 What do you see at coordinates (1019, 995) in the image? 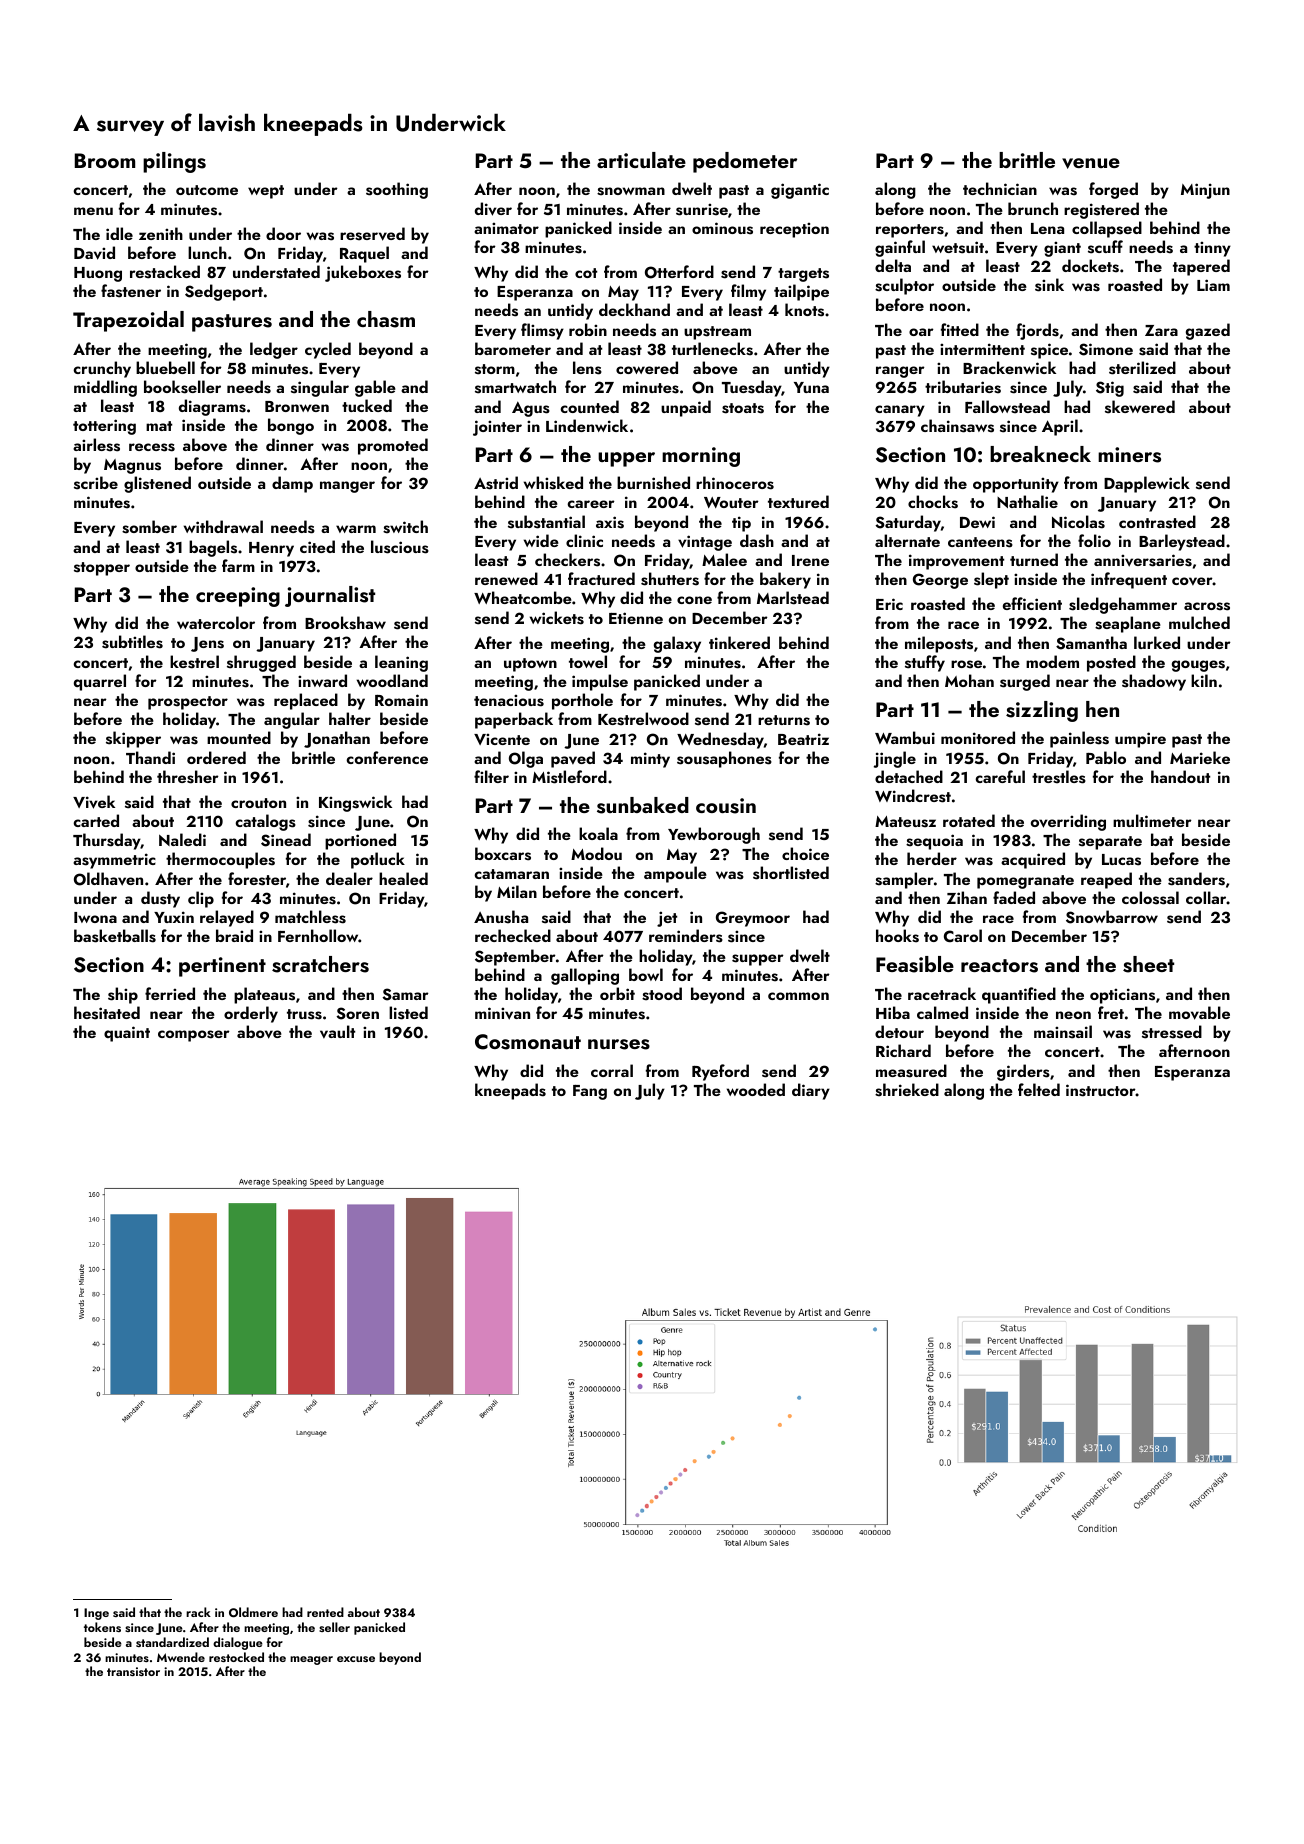
I see `quantified` at bounding box center [1019, 995].
